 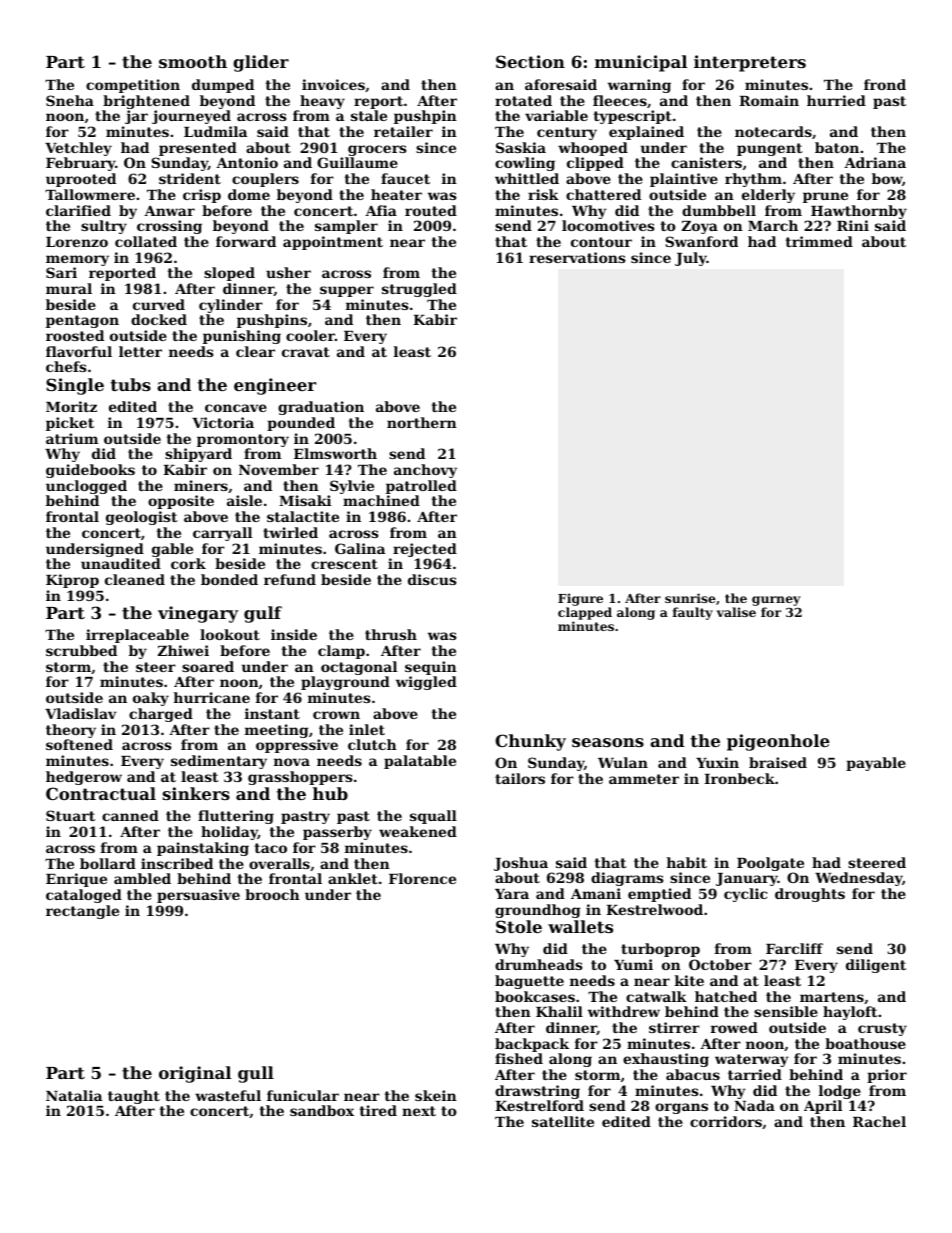 I want to click on faulty, so click(x=693, y=613).
